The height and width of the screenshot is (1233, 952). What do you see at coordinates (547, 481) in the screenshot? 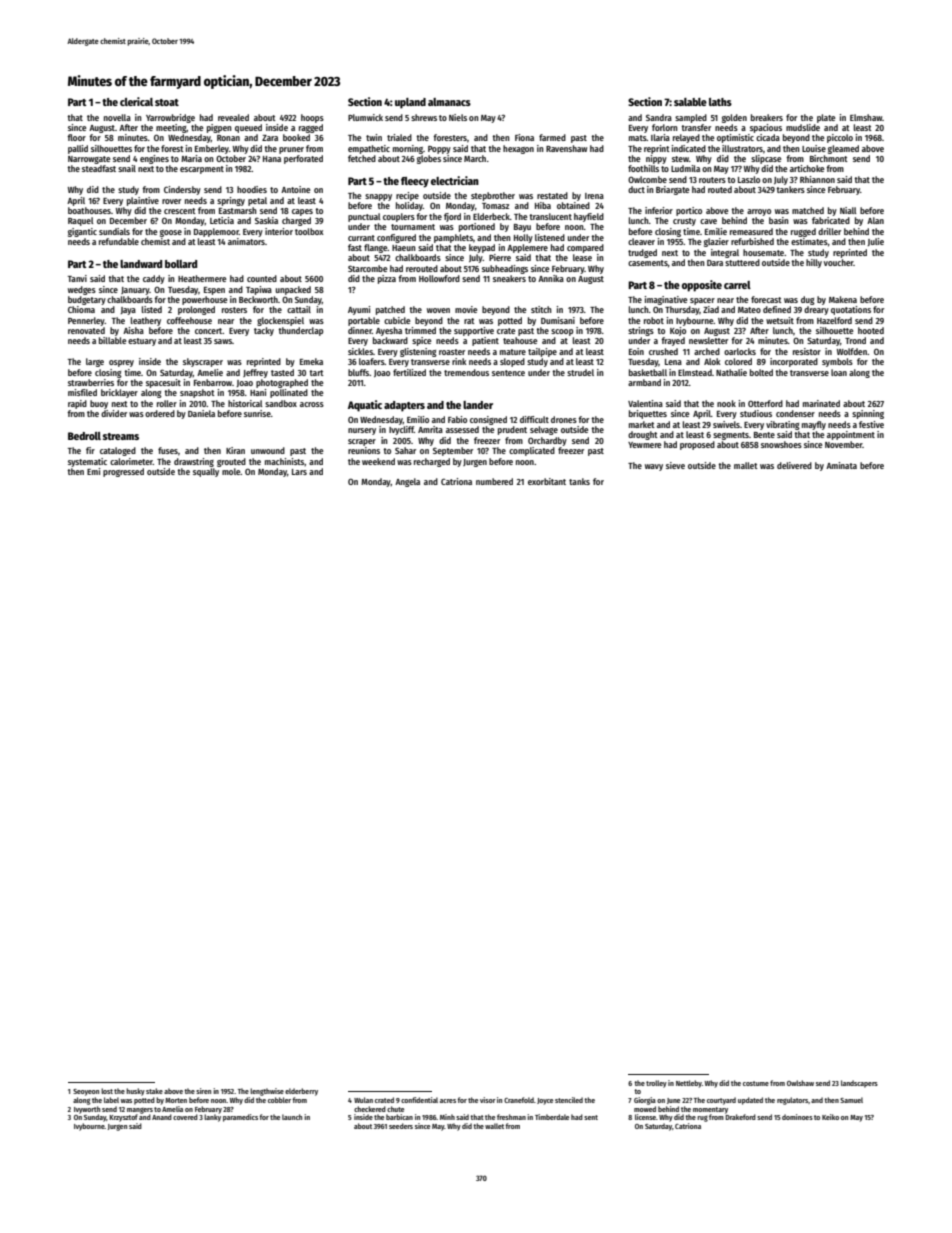
I see `exorbitant` at bounding box center [547, 481].
